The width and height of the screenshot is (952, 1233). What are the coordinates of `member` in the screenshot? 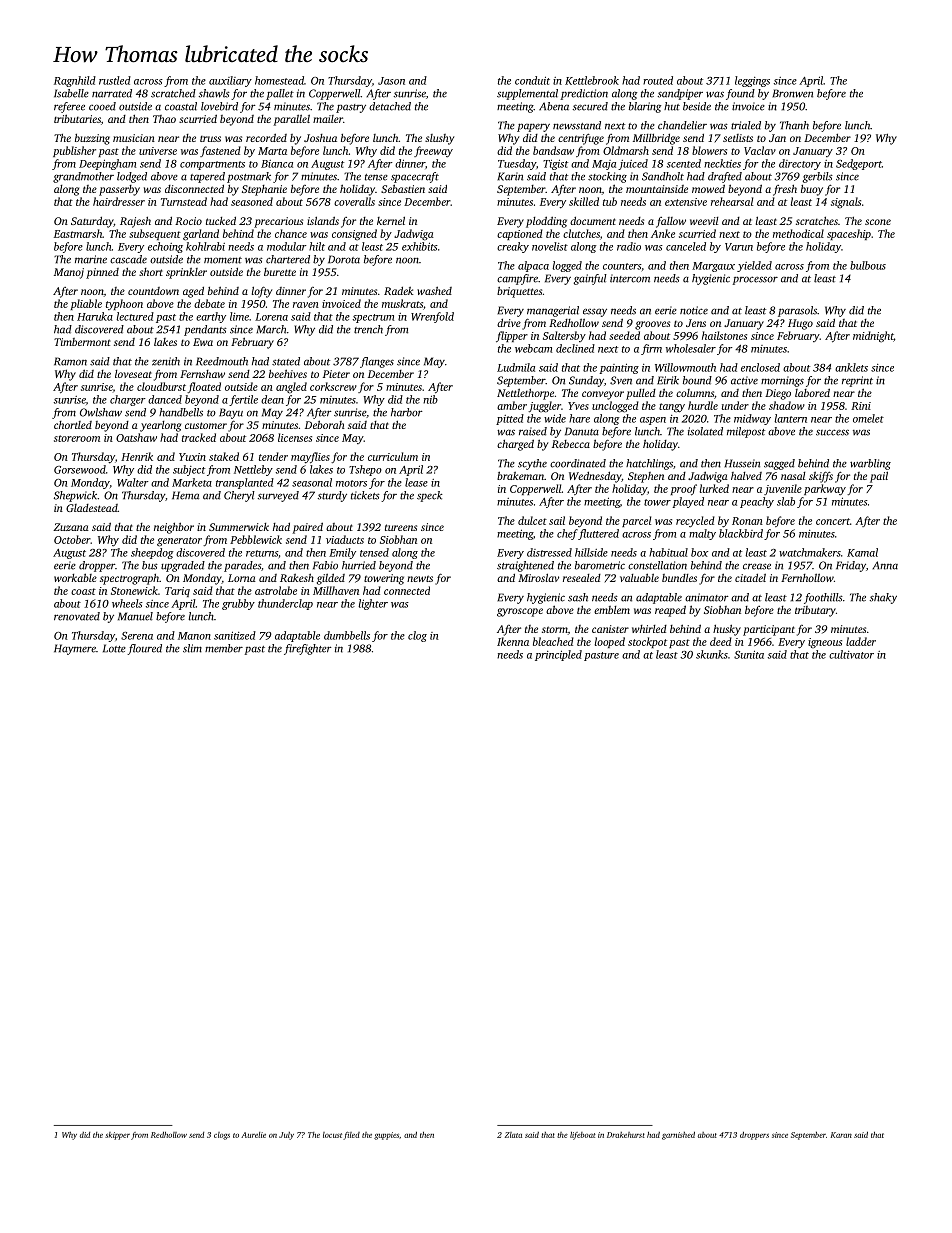 It's located at (224, 648).
